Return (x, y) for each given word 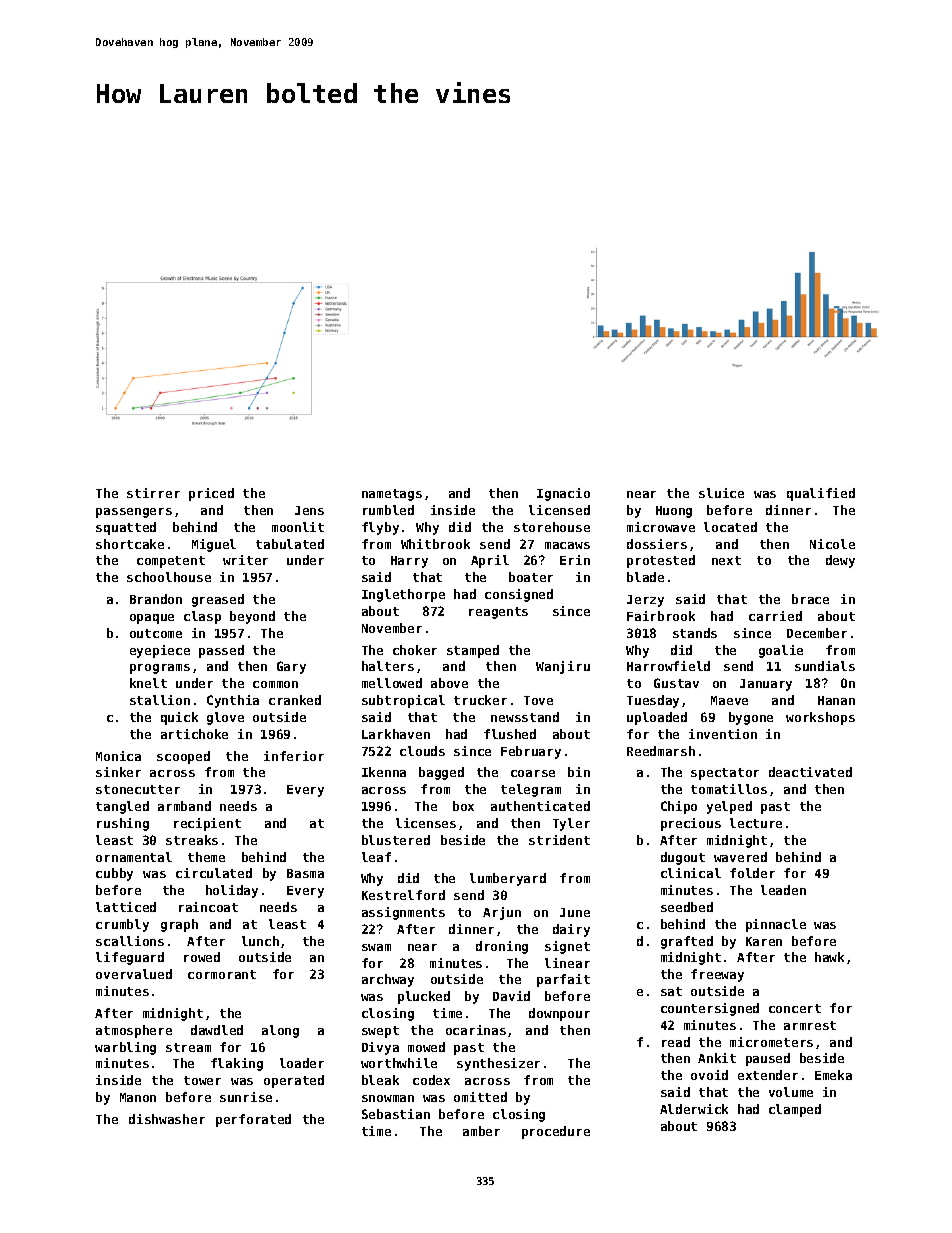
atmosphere (134, 1031)
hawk (829, 957)
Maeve (729, 700)
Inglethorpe (403, 595)
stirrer (153, 493)
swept (380, 1032)
